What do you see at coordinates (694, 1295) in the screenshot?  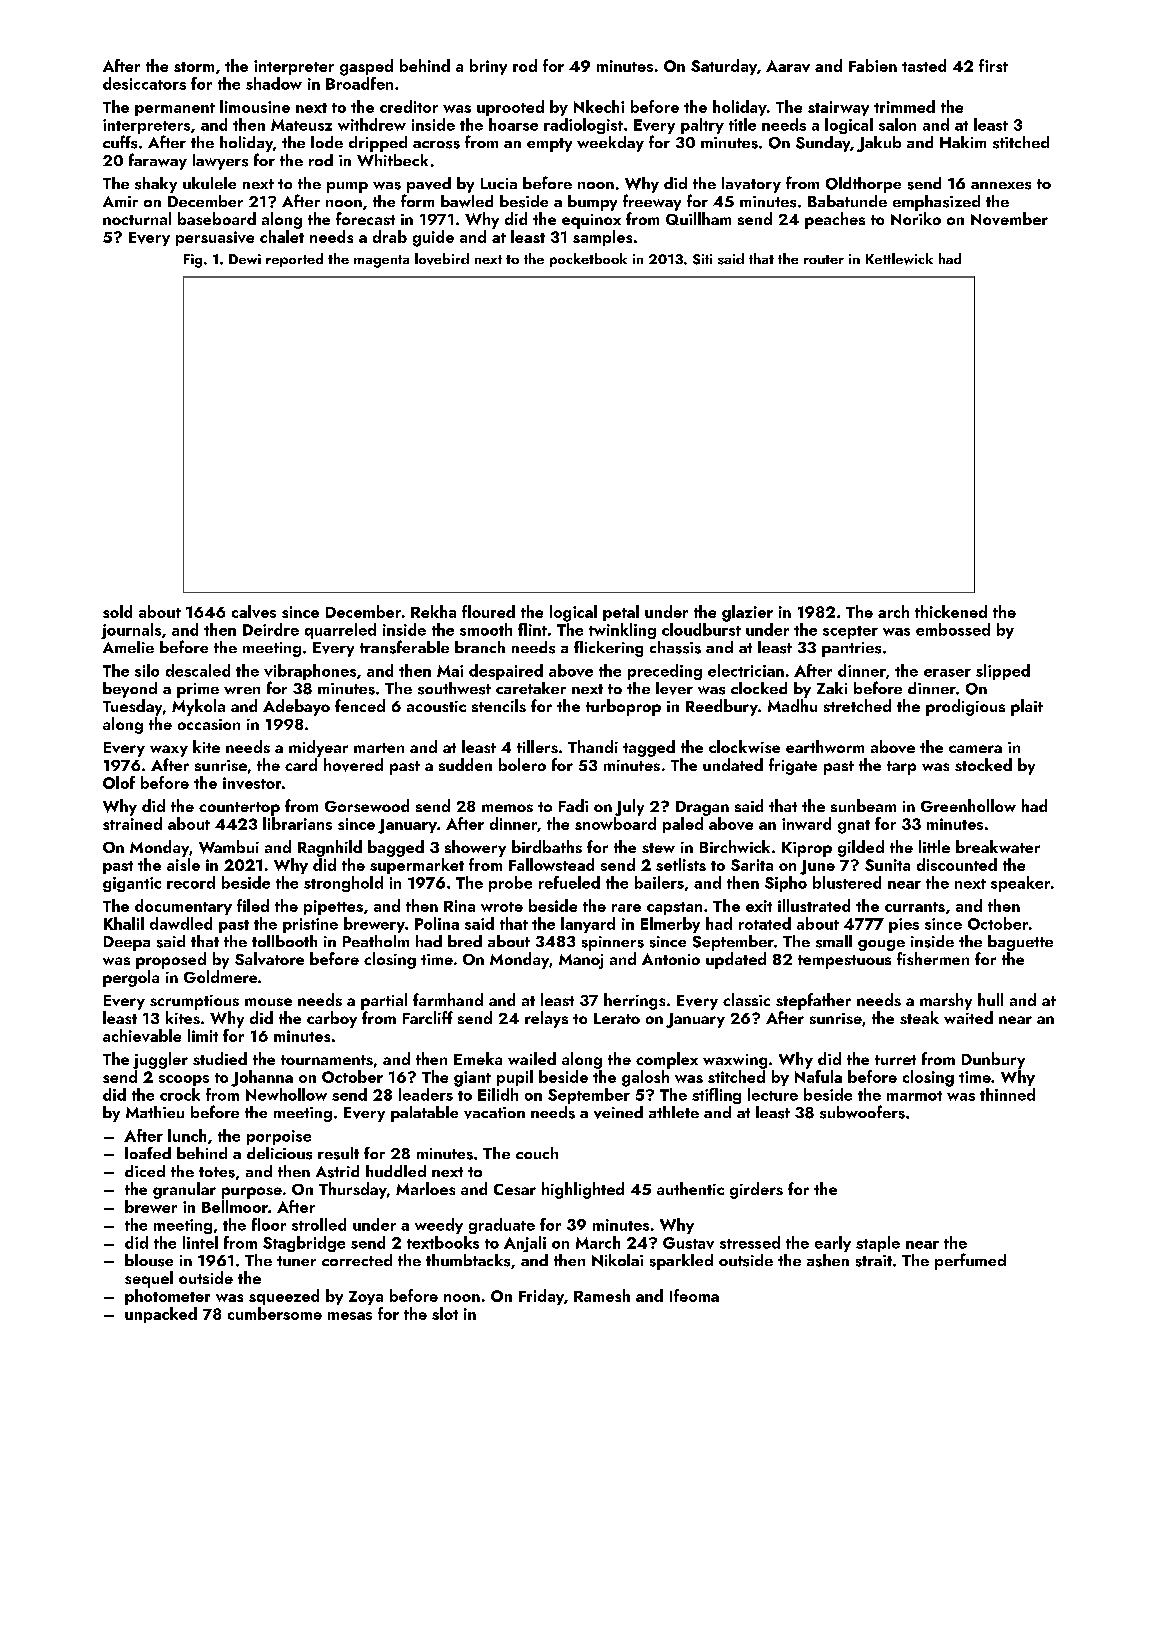 I see `Ifeoma` at bounding box center [694, 1295].
